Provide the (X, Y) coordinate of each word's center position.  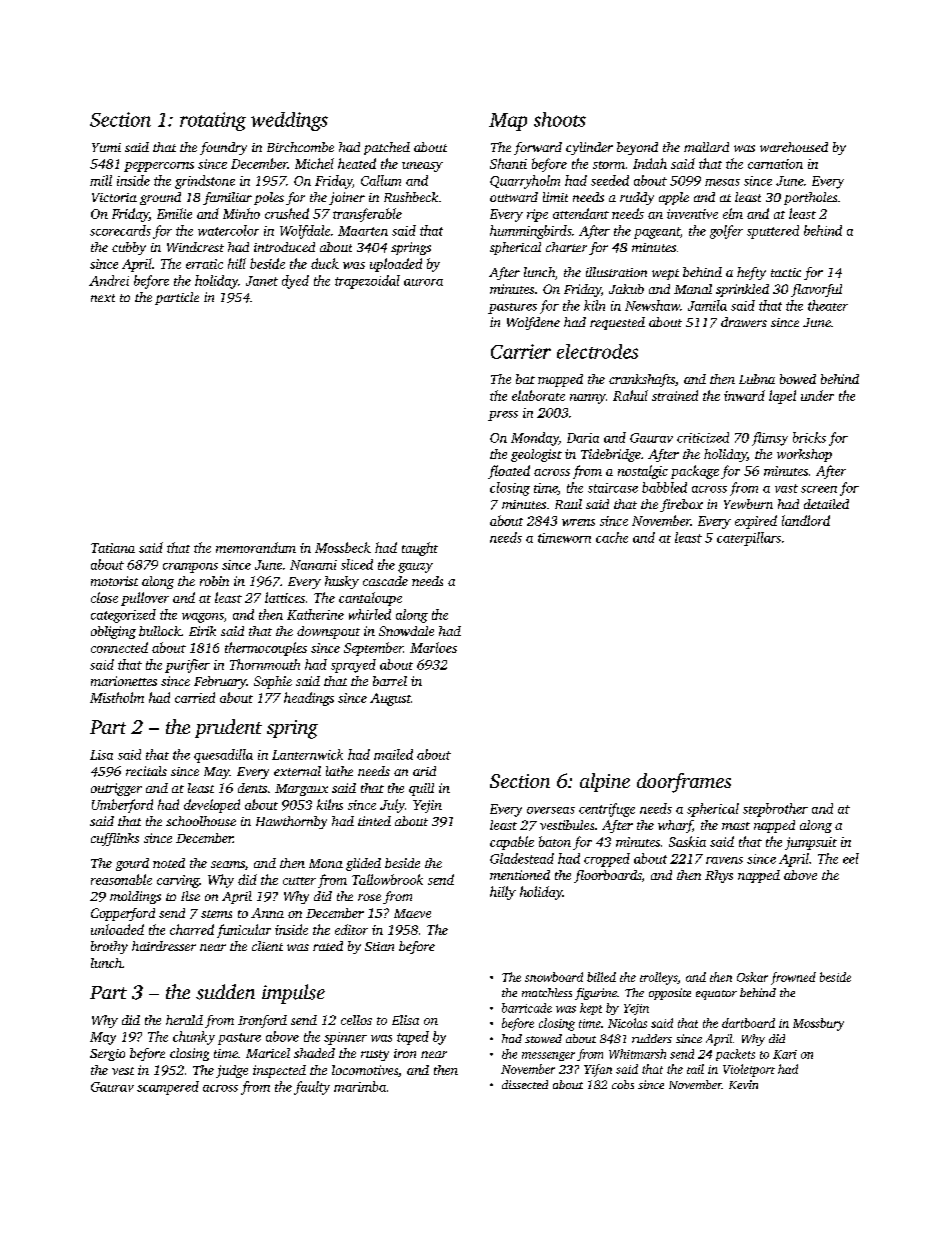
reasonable (121, 879)
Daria (583, 438)
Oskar (752, 977)
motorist (114, 581)
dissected (525, 1084)
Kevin (743, 1084)
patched (387, 148)
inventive (692, 214)
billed (601, 977)
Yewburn (748, 504)
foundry (223, 148)
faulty (312, 1088)
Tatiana (113, 548)
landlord (806, 520)
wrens (578, 522)
